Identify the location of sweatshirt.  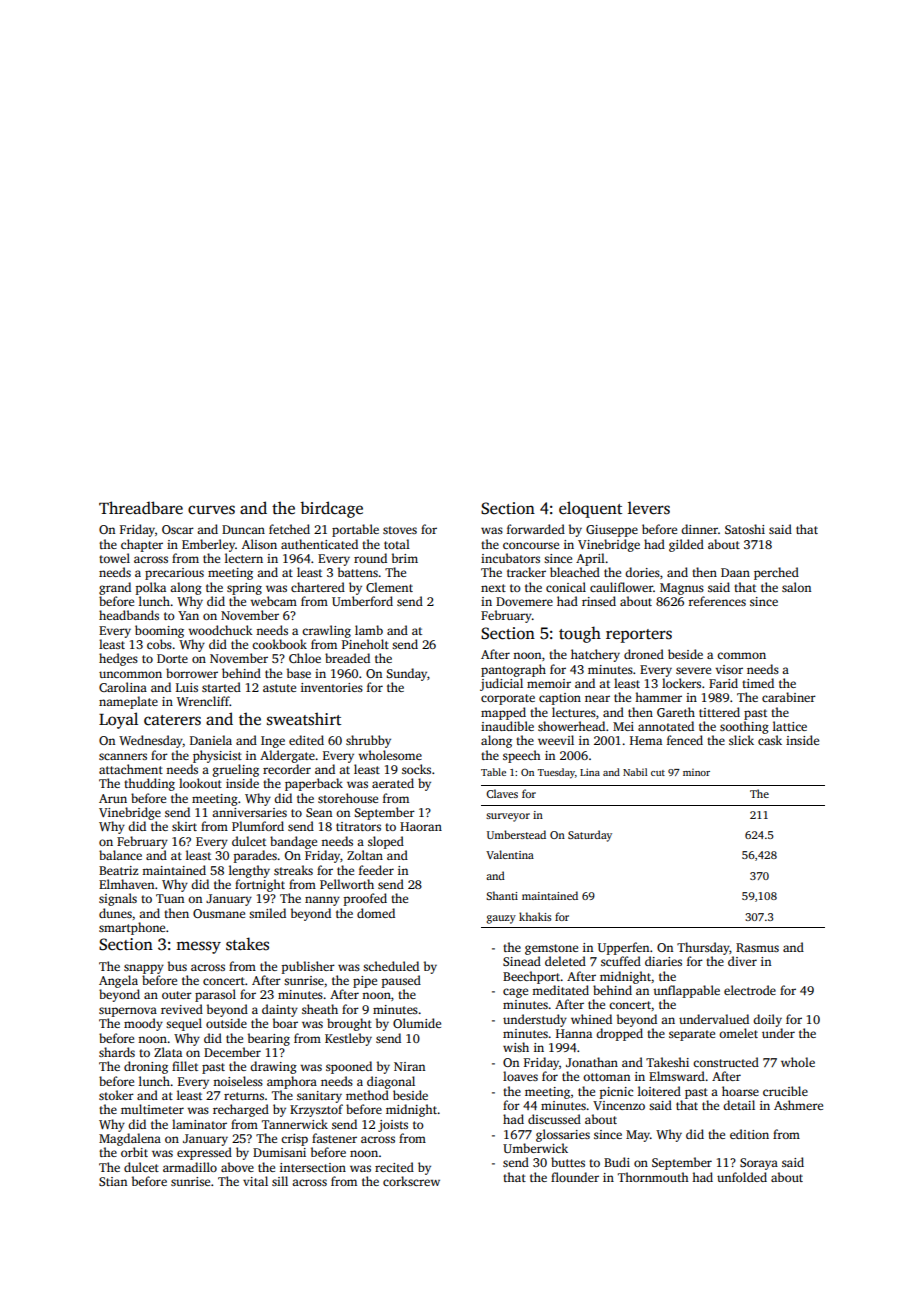
(304, 719).
